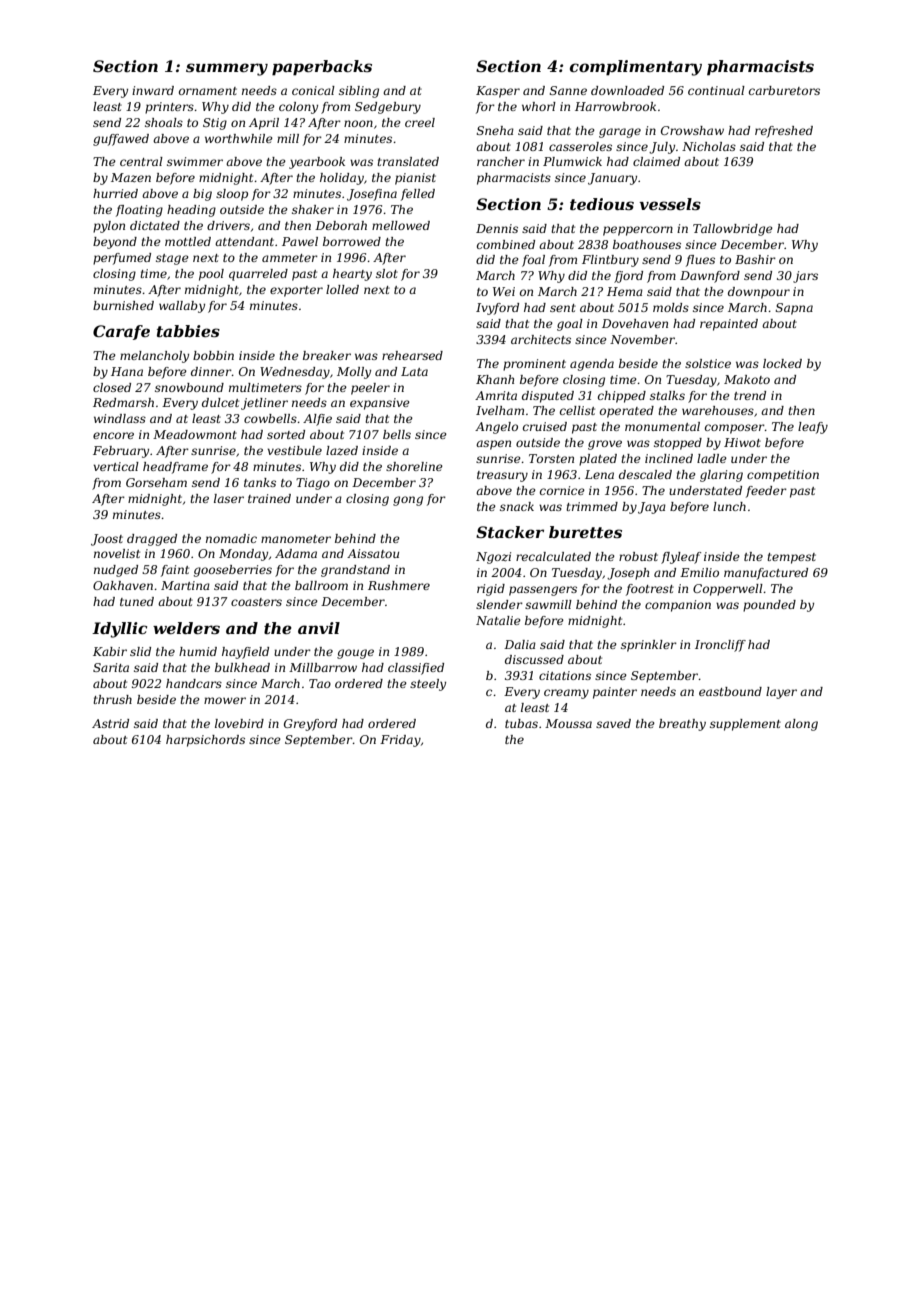 Image resolution: width=924 pixels, height=1308 pixels. What do you see at coordinates (733, 230) in the screenshot?
I see `Tallowbridge` at bounding box center [733, 230].
